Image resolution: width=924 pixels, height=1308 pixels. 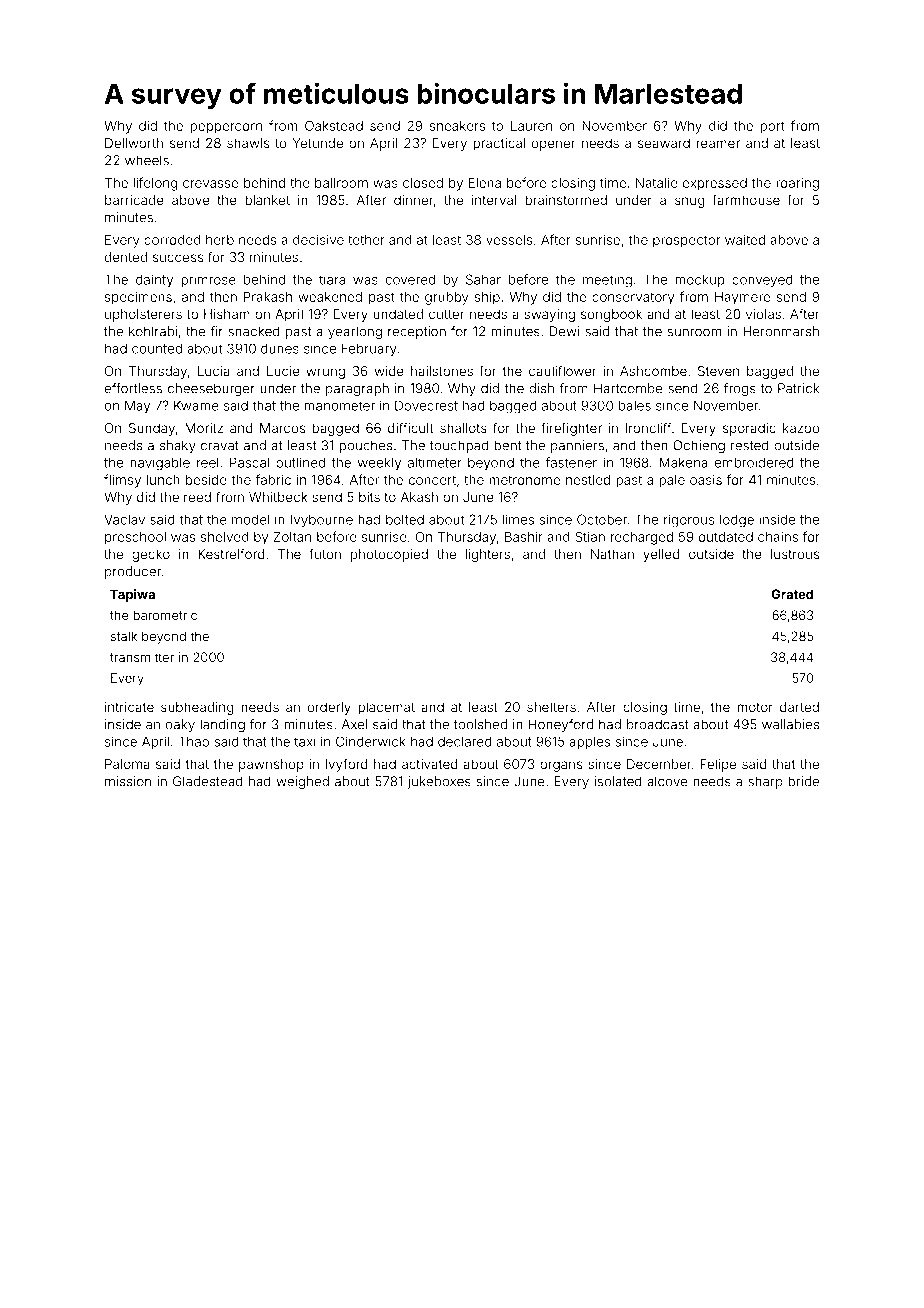 I want to click on port, so click(x=772, y=127).
